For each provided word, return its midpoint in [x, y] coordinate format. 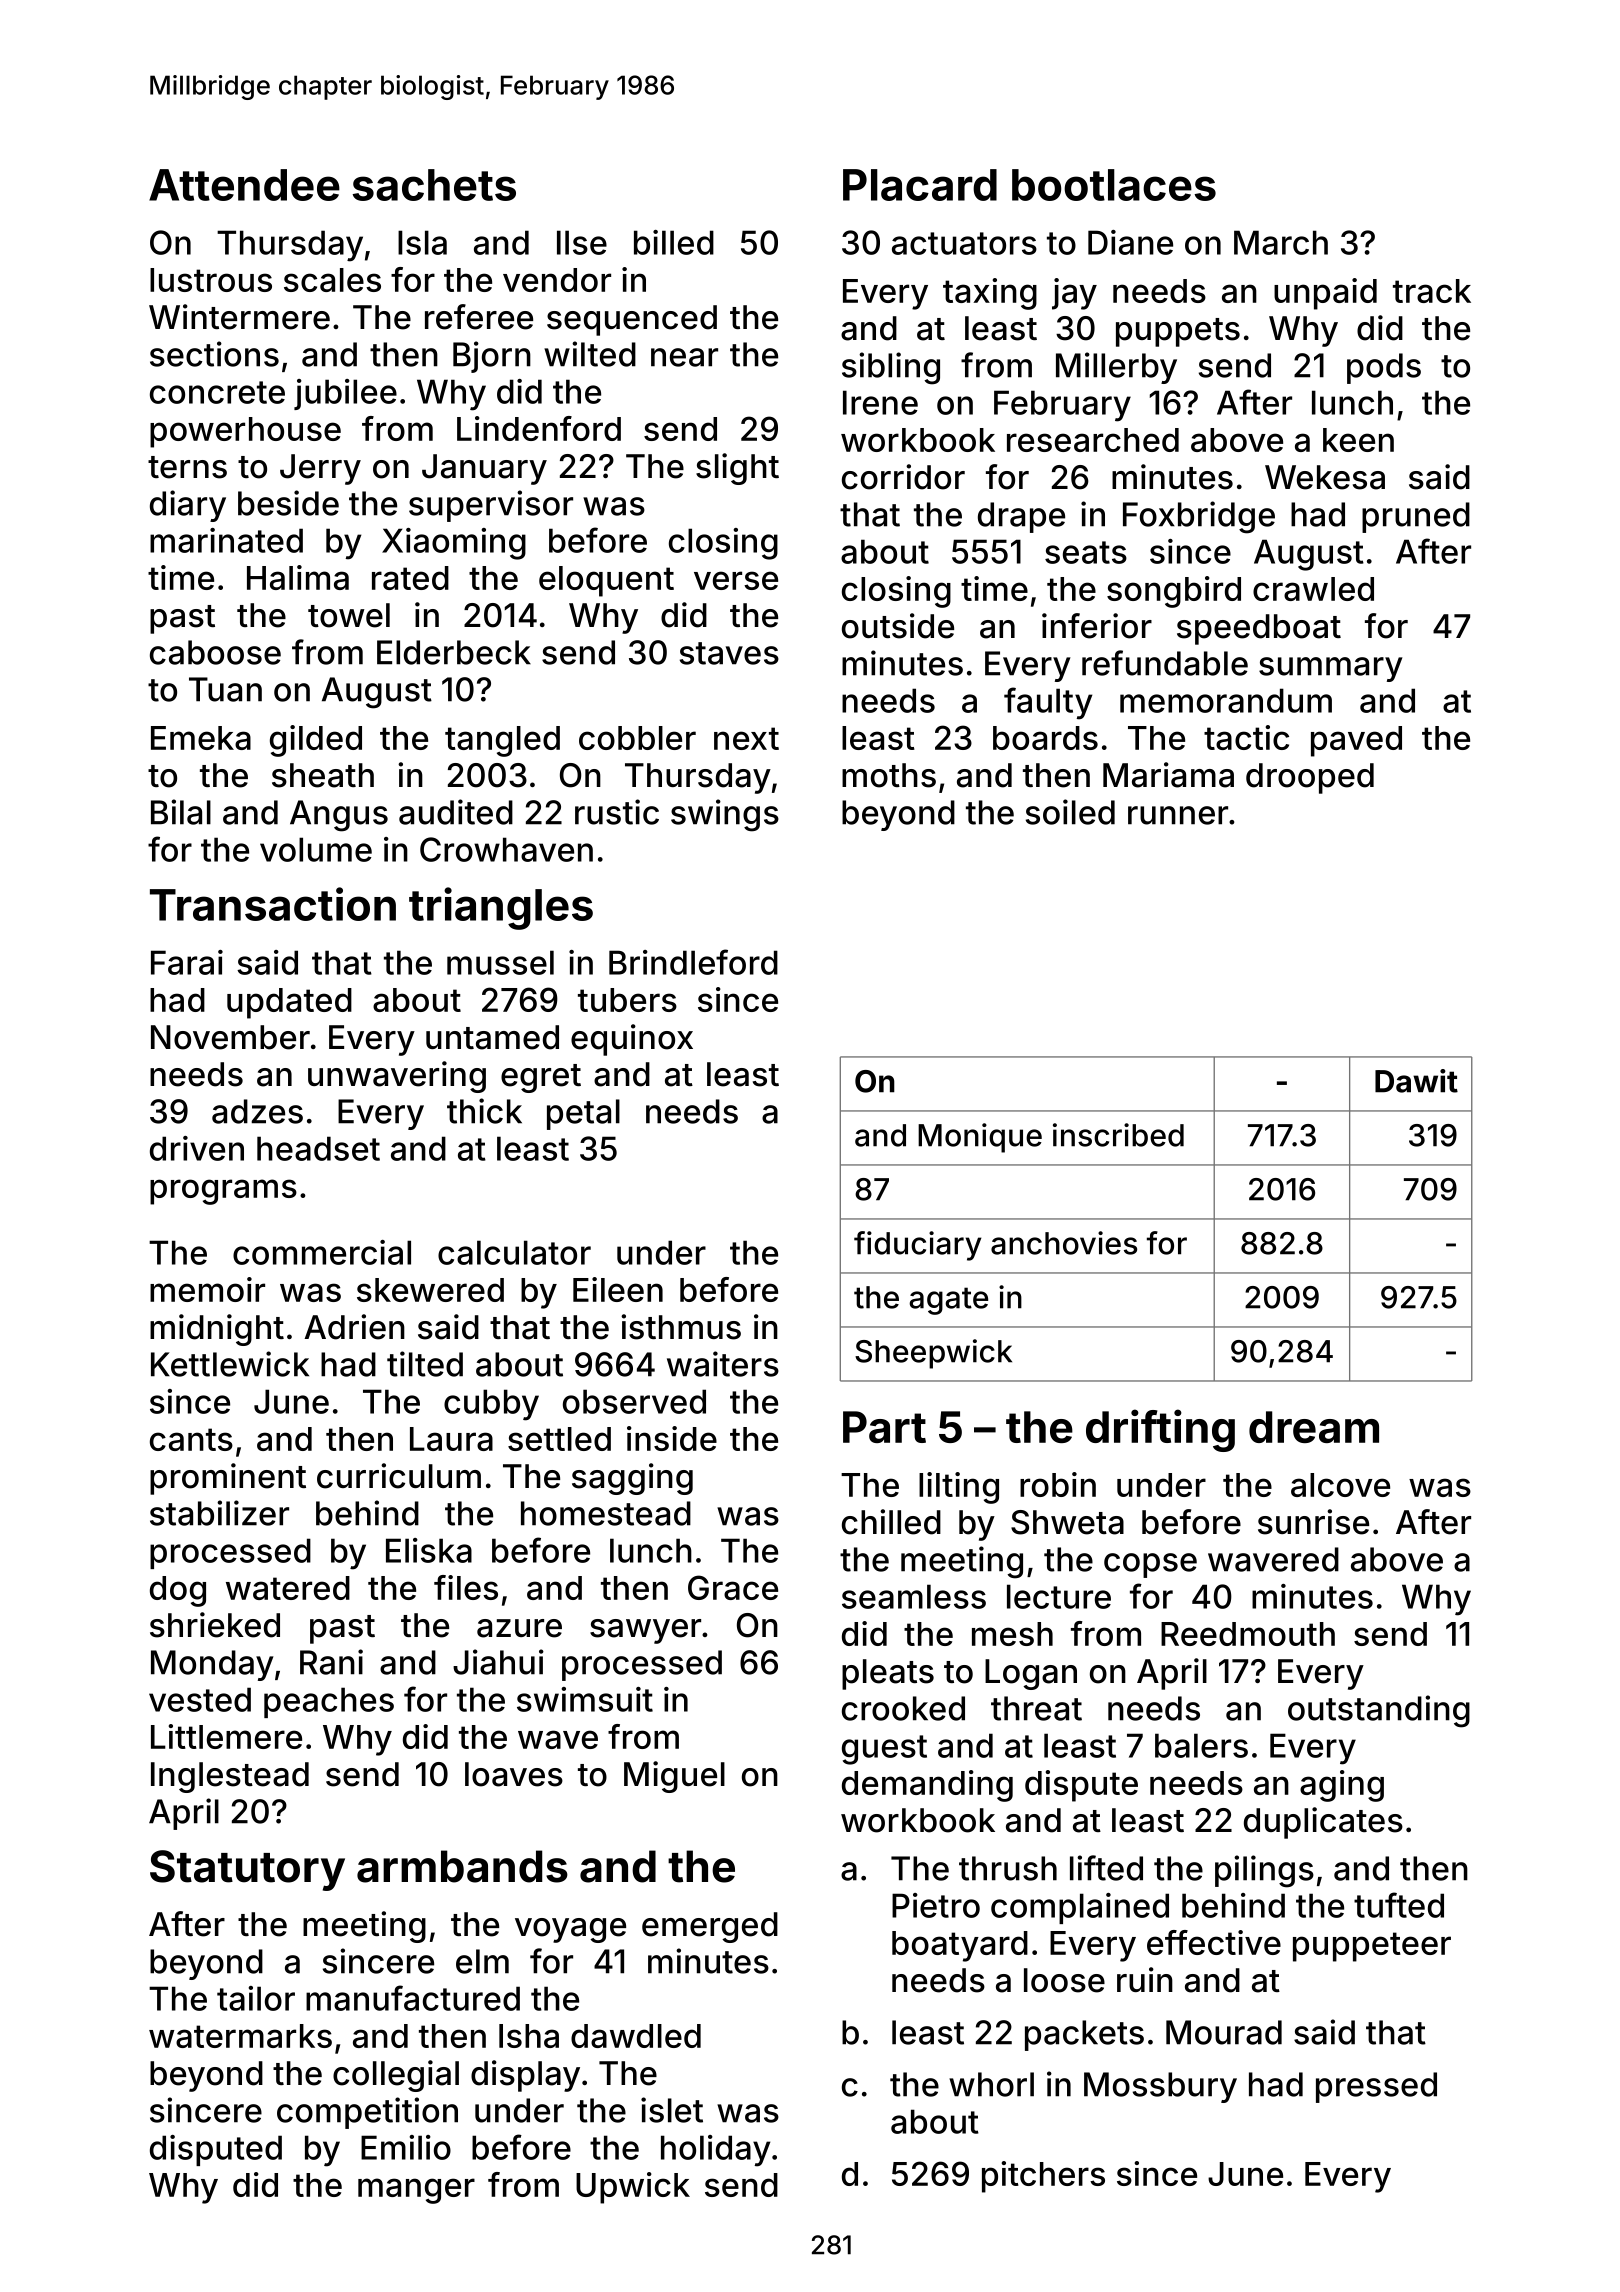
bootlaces [1114, 185]
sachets [434, 185]
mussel [500, 962]
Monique [980, 1138]
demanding [927, 1786]
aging [1342, 1786]
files [466, 1587]
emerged [710, 1927]
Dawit [1416, 1081]
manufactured [413, 1998]
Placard [920, 185]
